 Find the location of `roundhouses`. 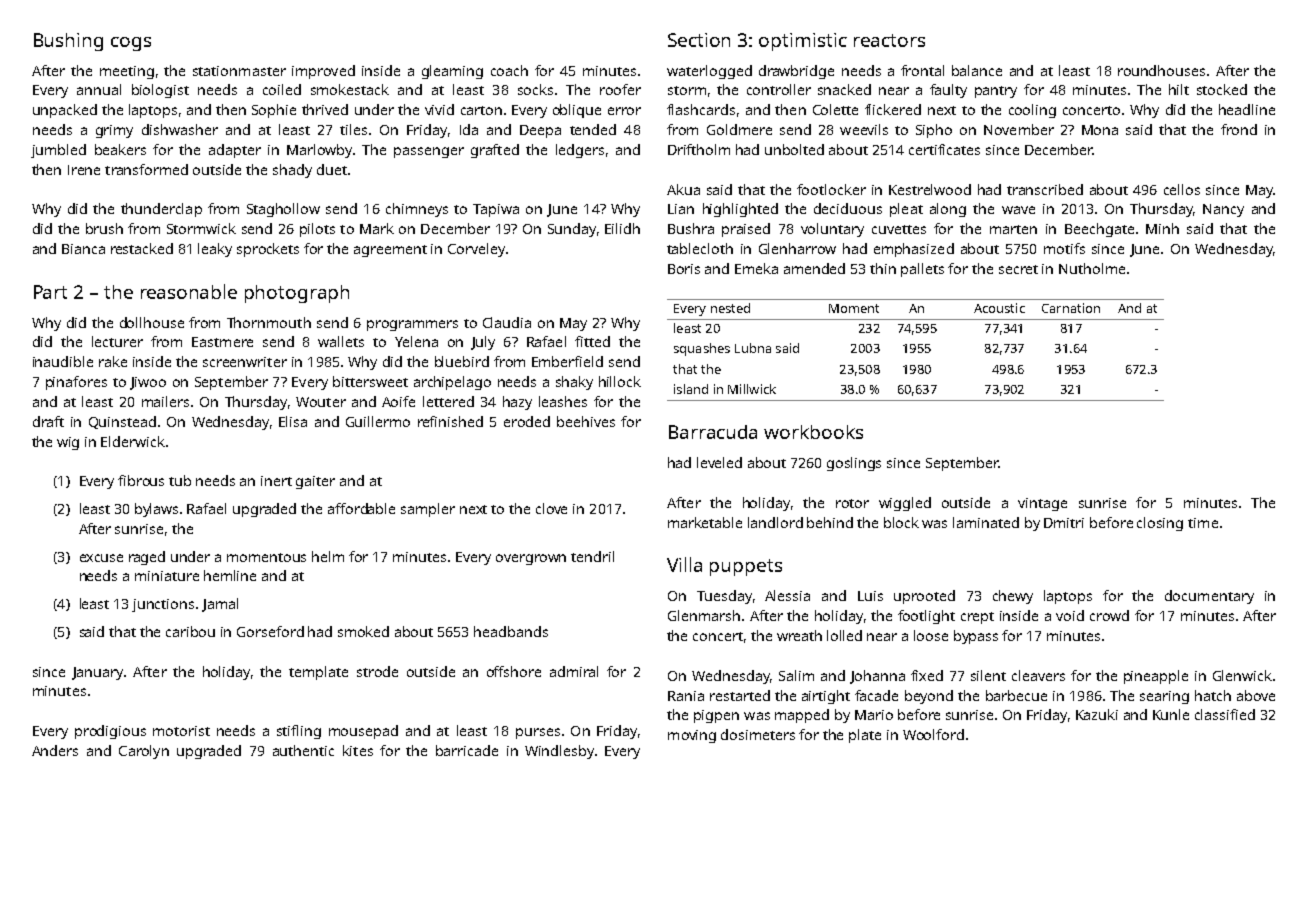

roundhouses is located at coordinates (1161, 70).
